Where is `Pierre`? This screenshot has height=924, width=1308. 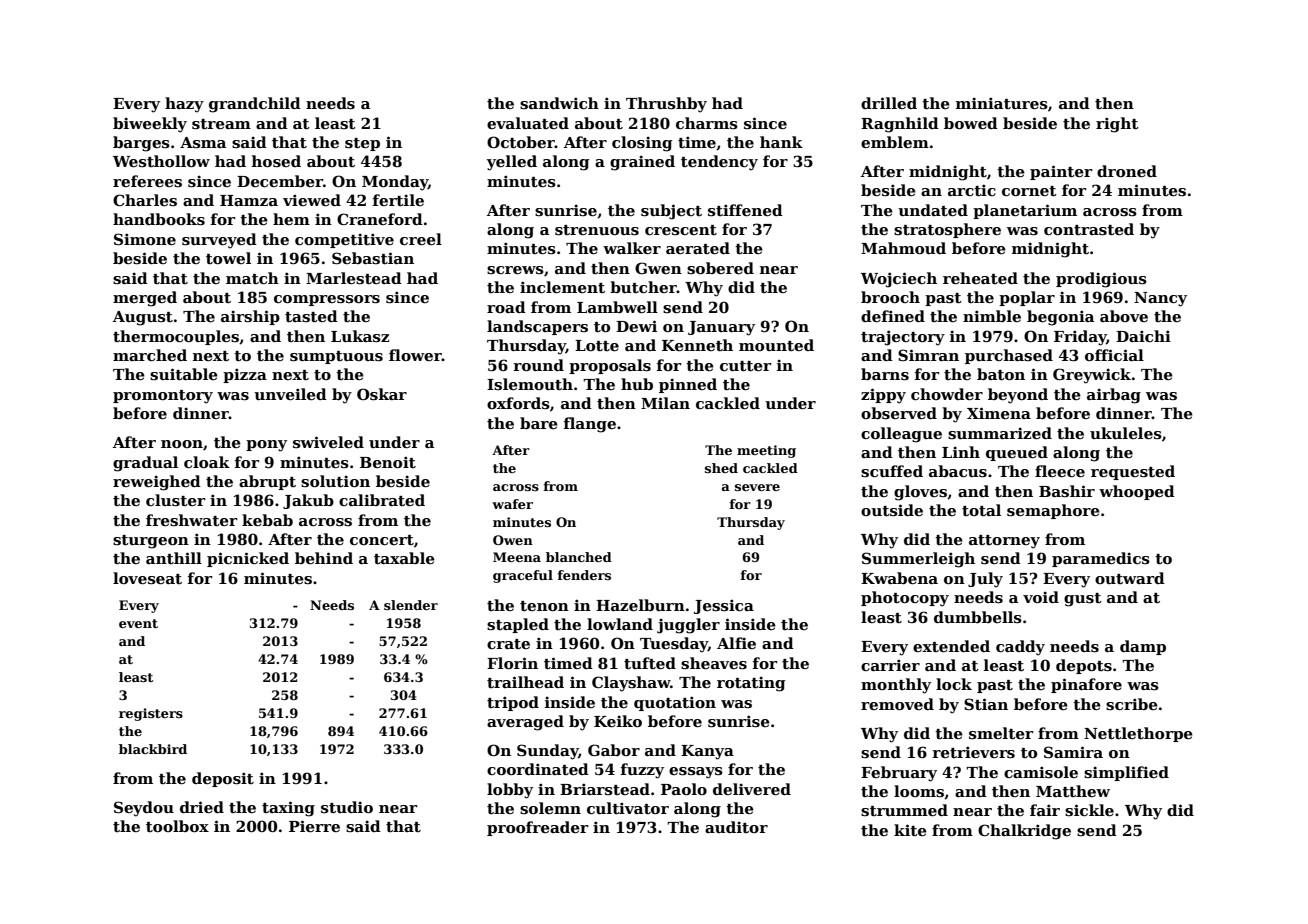 Pierre is located at coordinates (314, 826).
